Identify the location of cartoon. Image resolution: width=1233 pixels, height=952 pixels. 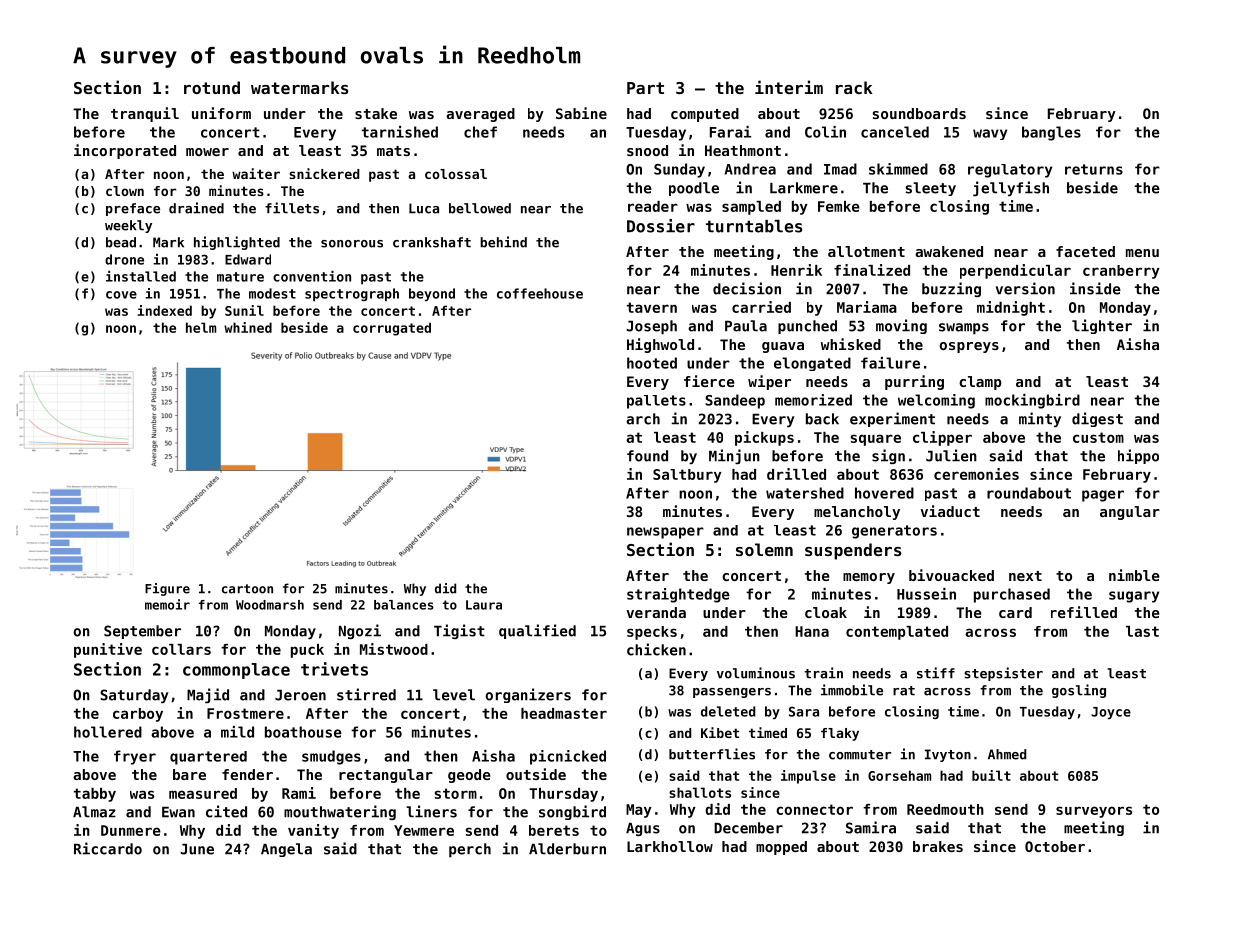
(247, 589).
